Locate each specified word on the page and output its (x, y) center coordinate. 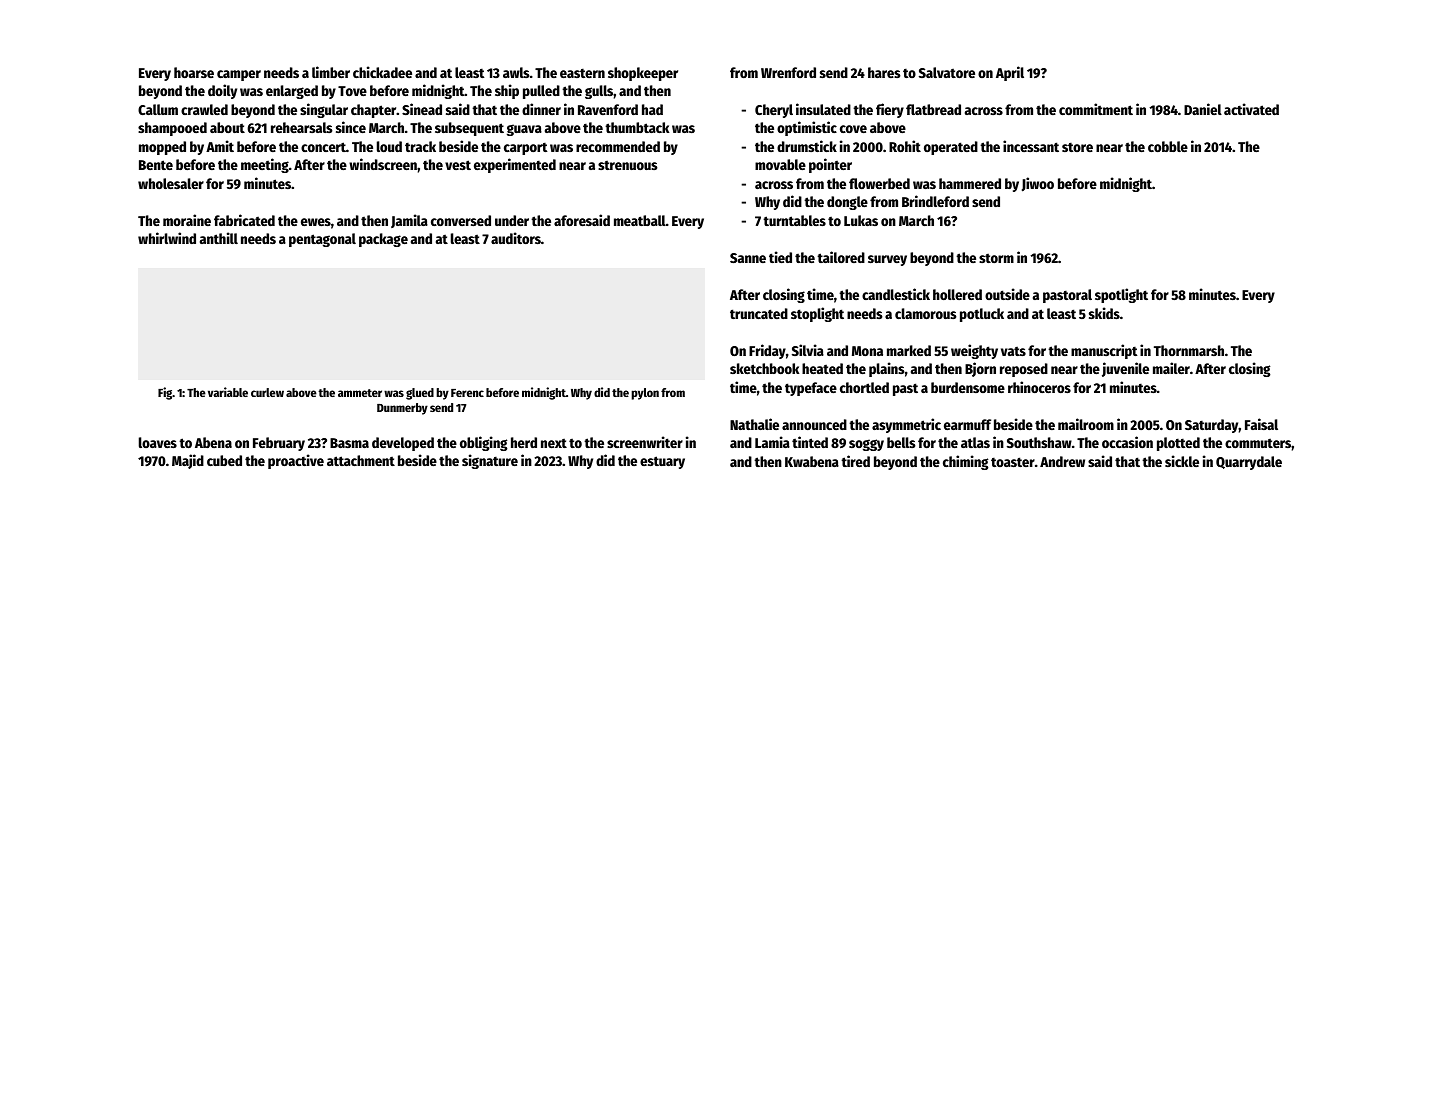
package (383, 240)
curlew (267, 392)
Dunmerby (402, 409)
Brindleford (935, 201)
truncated (759, 313)
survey (887, 260)
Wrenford (788, 72)
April (1010, 73)
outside (1007, 294)
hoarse (194, 72)
